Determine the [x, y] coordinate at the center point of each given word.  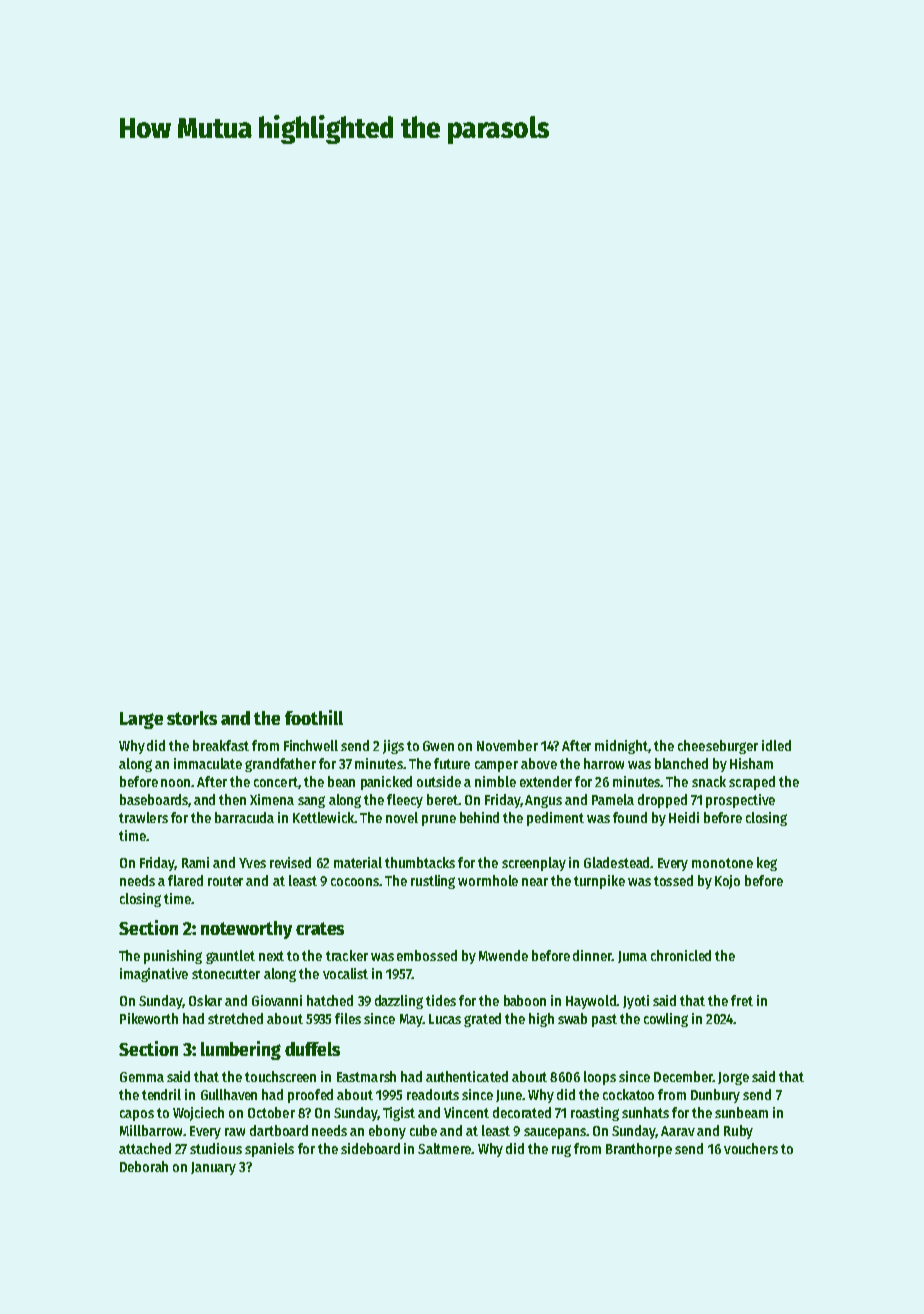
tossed [673, 880]
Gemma [142, 1077]
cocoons [355, 882]
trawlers [143, 817]
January [213, 1168]
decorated [522, 1112]
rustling [433, 882]
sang [311, 802]
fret [742, 1000]
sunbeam [741, 1112]
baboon [525, 1000]
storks [192, 718]
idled [776, 745]
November [507, 745]
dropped [662, 801]
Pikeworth [149, 1018]
